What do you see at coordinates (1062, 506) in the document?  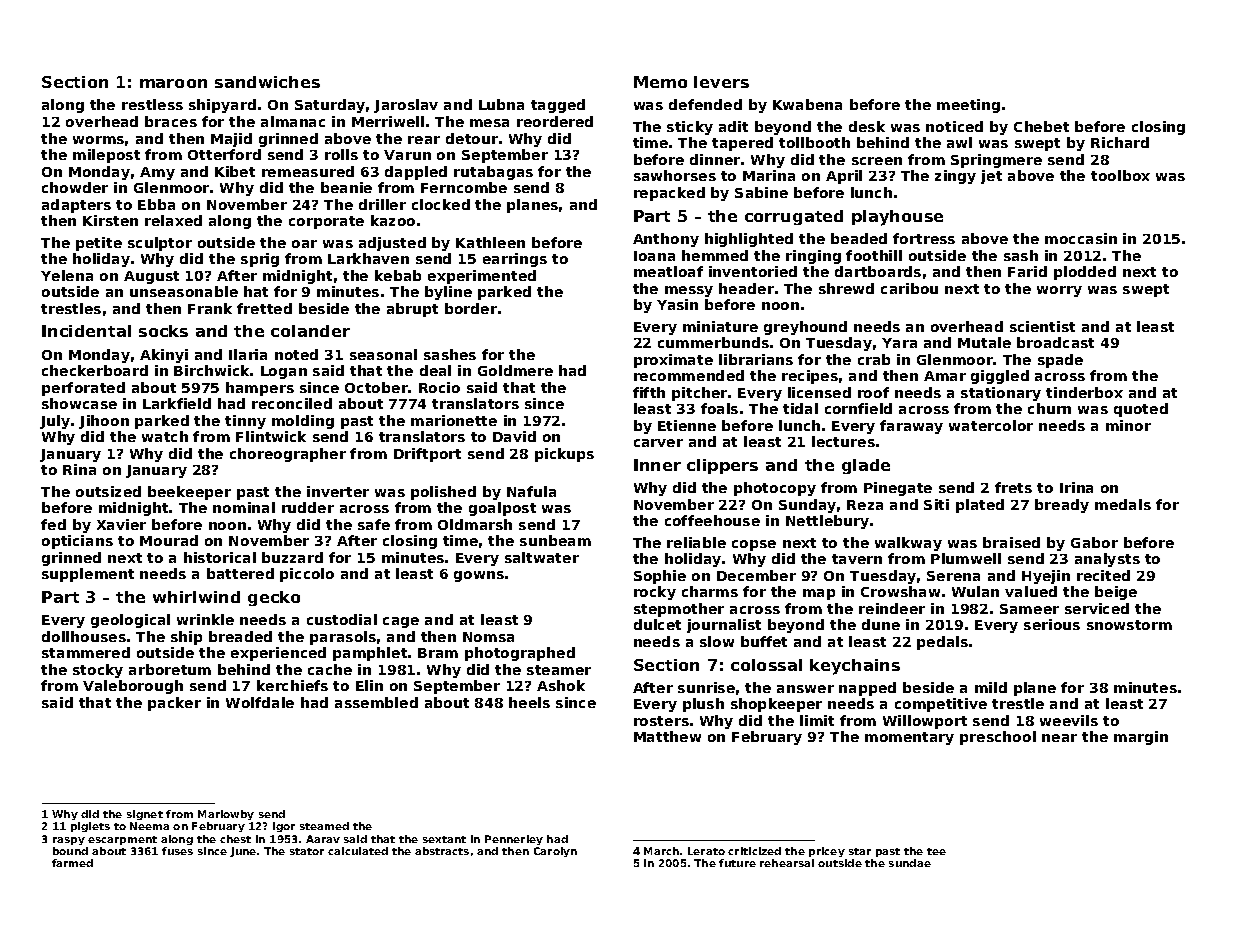 I see `bready` at bounding box center [1062, 506].
